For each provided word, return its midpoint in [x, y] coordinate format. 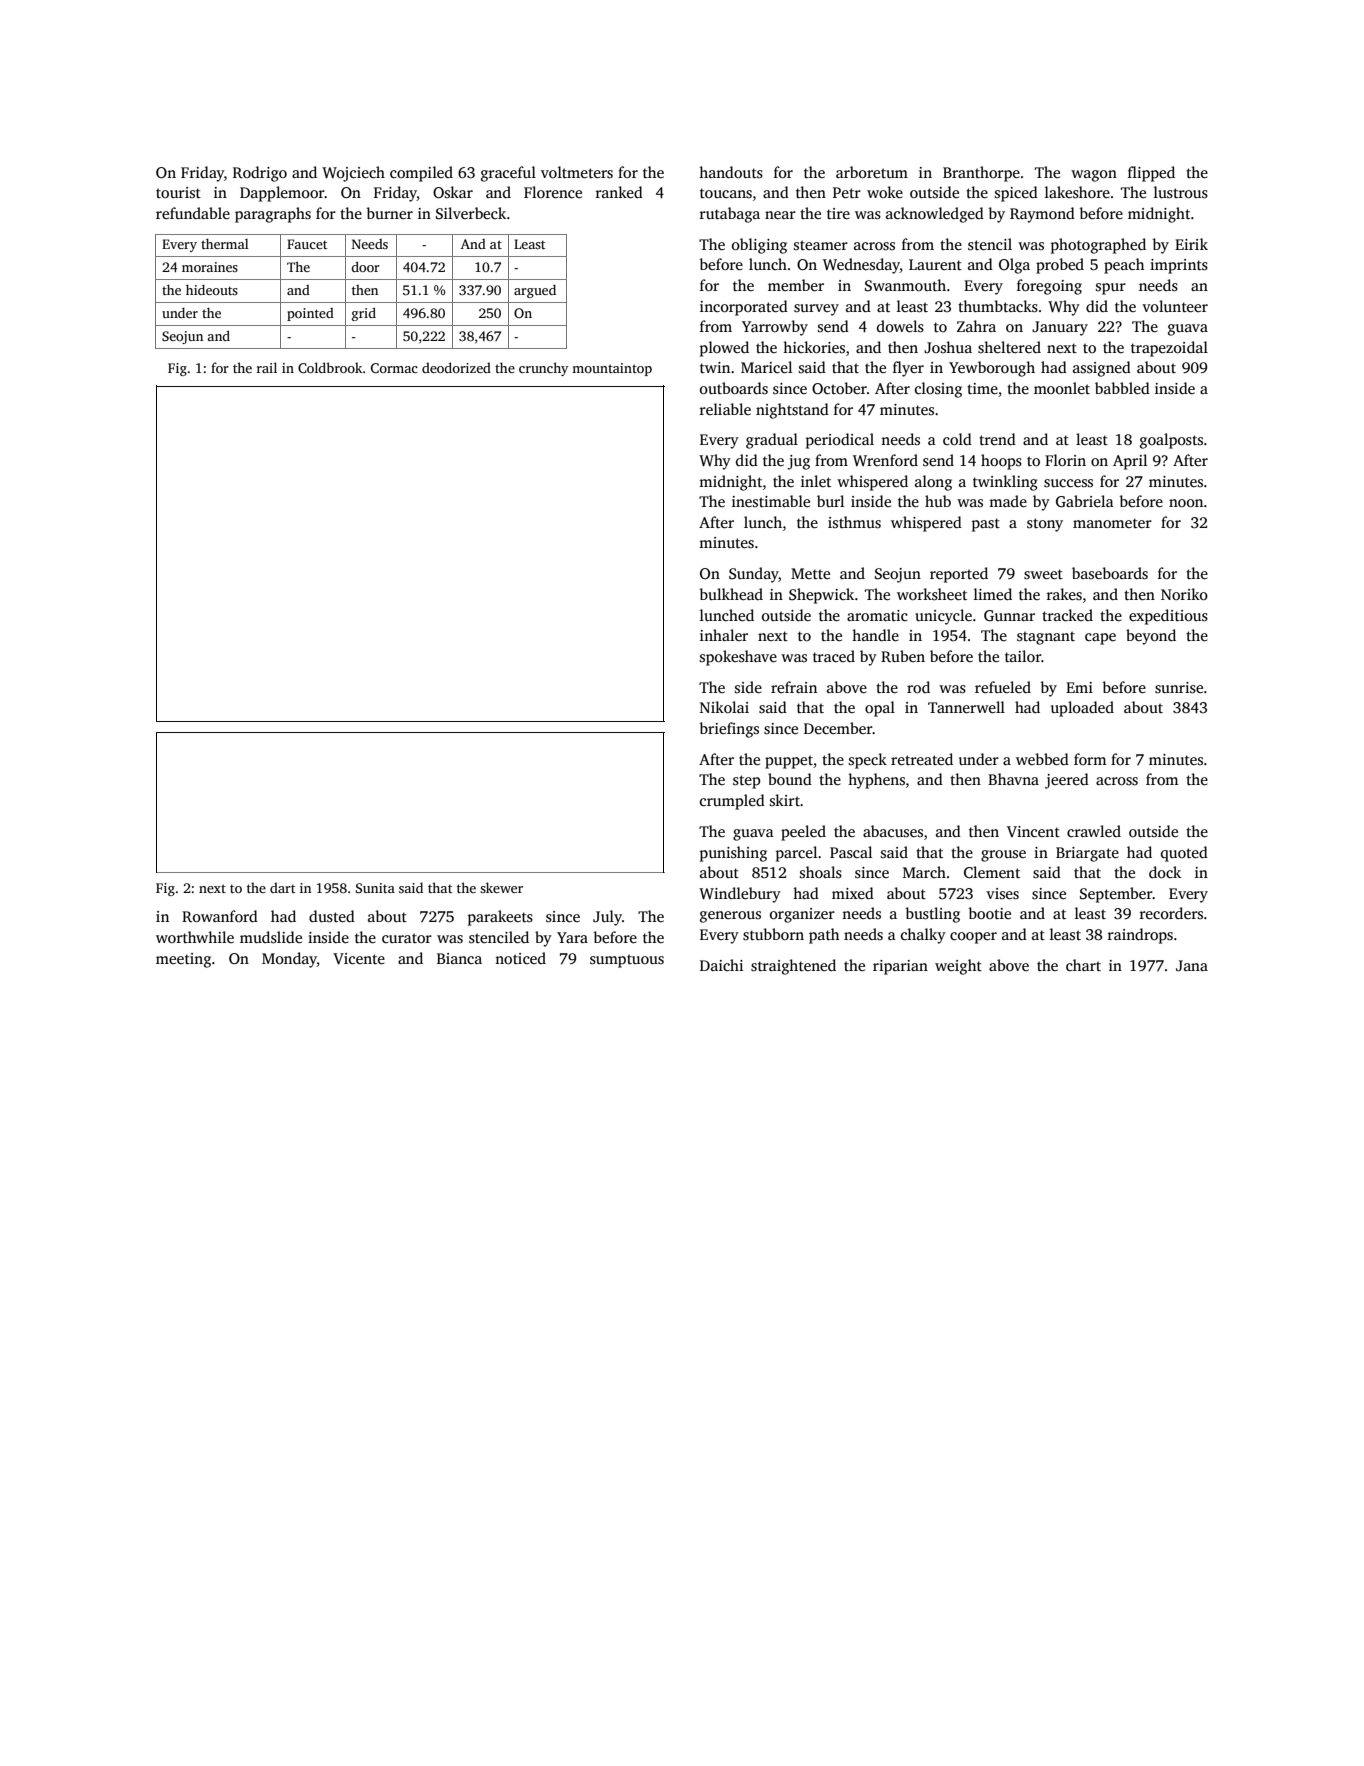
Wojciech [353, 174]
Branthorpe [981, 174]
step [747, 782]
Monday [289, 960]
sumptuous [627, 961]
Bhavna [1013, 779]
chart [1083, 965]
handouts [731, 172]
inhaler [724, 635]
